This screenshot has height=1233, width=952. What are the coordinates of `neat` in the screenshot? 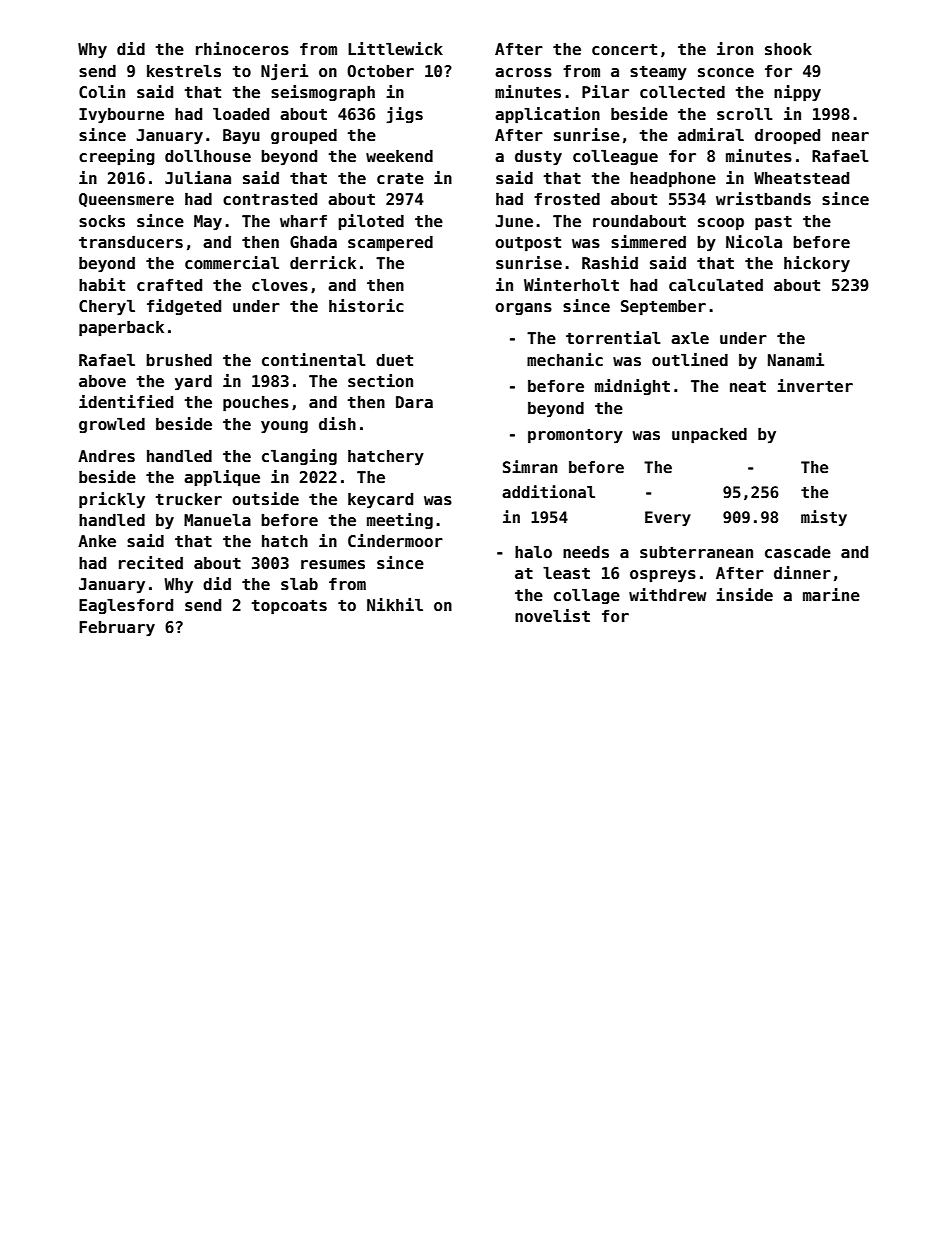 It's located at (748, 387).
